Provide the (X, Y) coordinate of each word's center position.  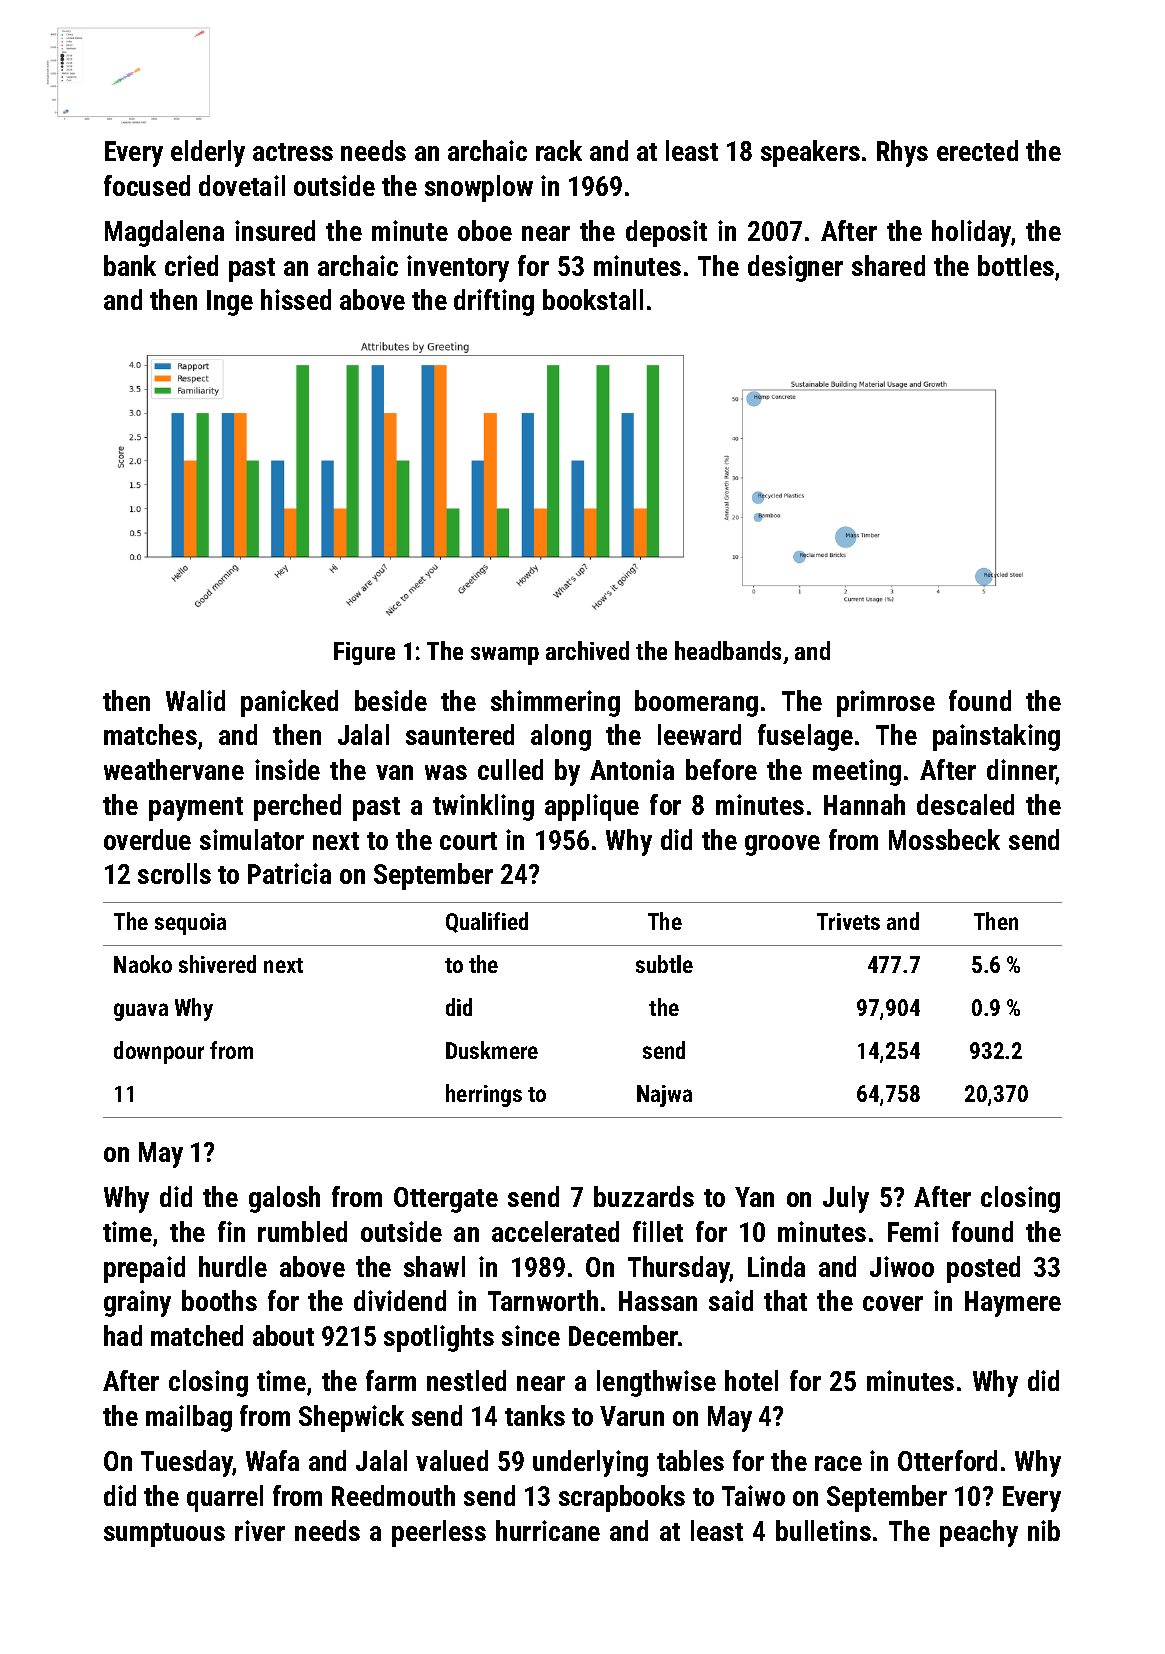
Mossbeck (944, 839)
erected (977, 150)
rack (559, 150)
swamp (505, 656)
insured (275, 230)
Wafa (272, 1460)
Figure (364, 653)
